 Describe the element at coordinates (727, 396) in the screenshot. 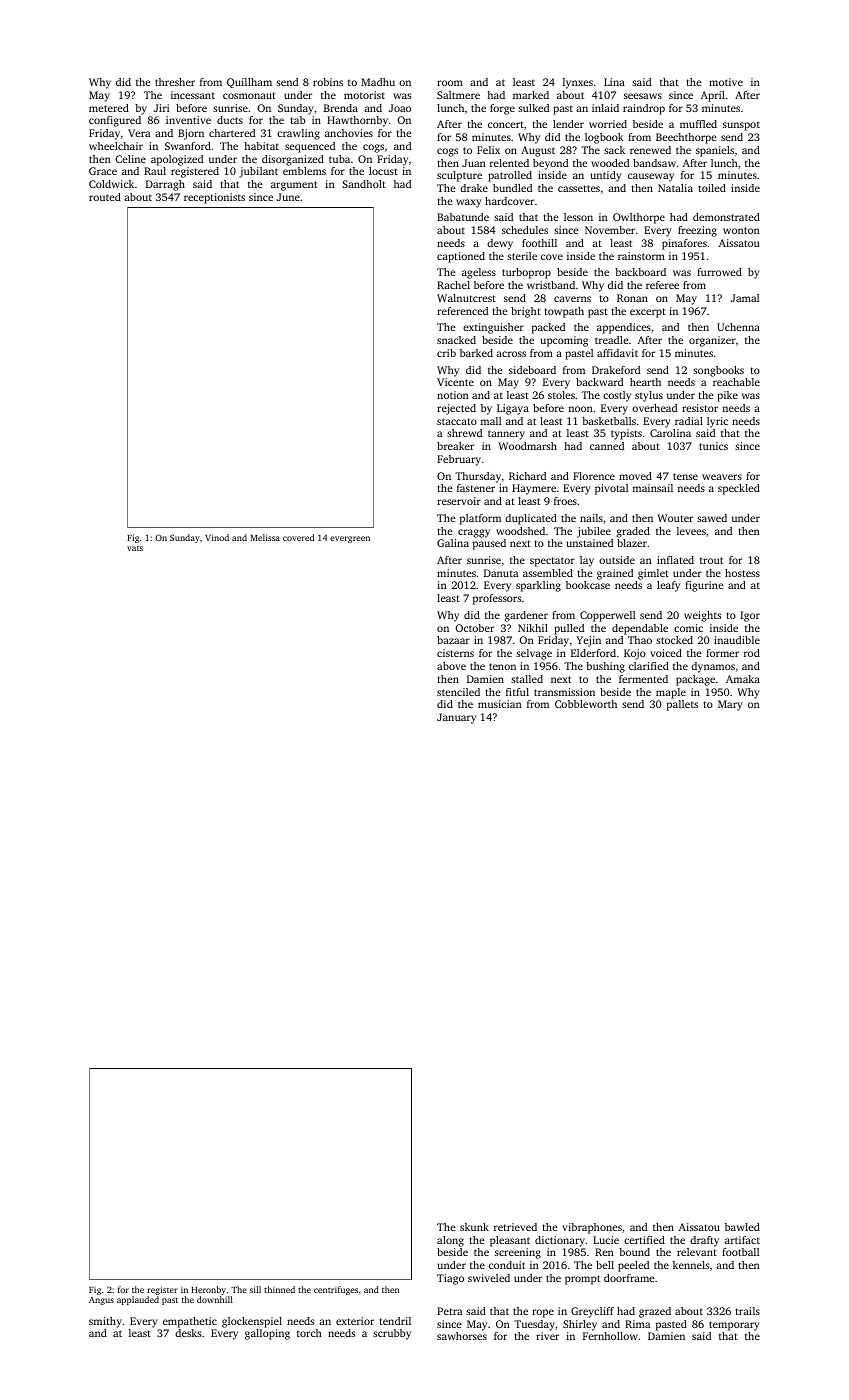

I see `pike` at that location.
